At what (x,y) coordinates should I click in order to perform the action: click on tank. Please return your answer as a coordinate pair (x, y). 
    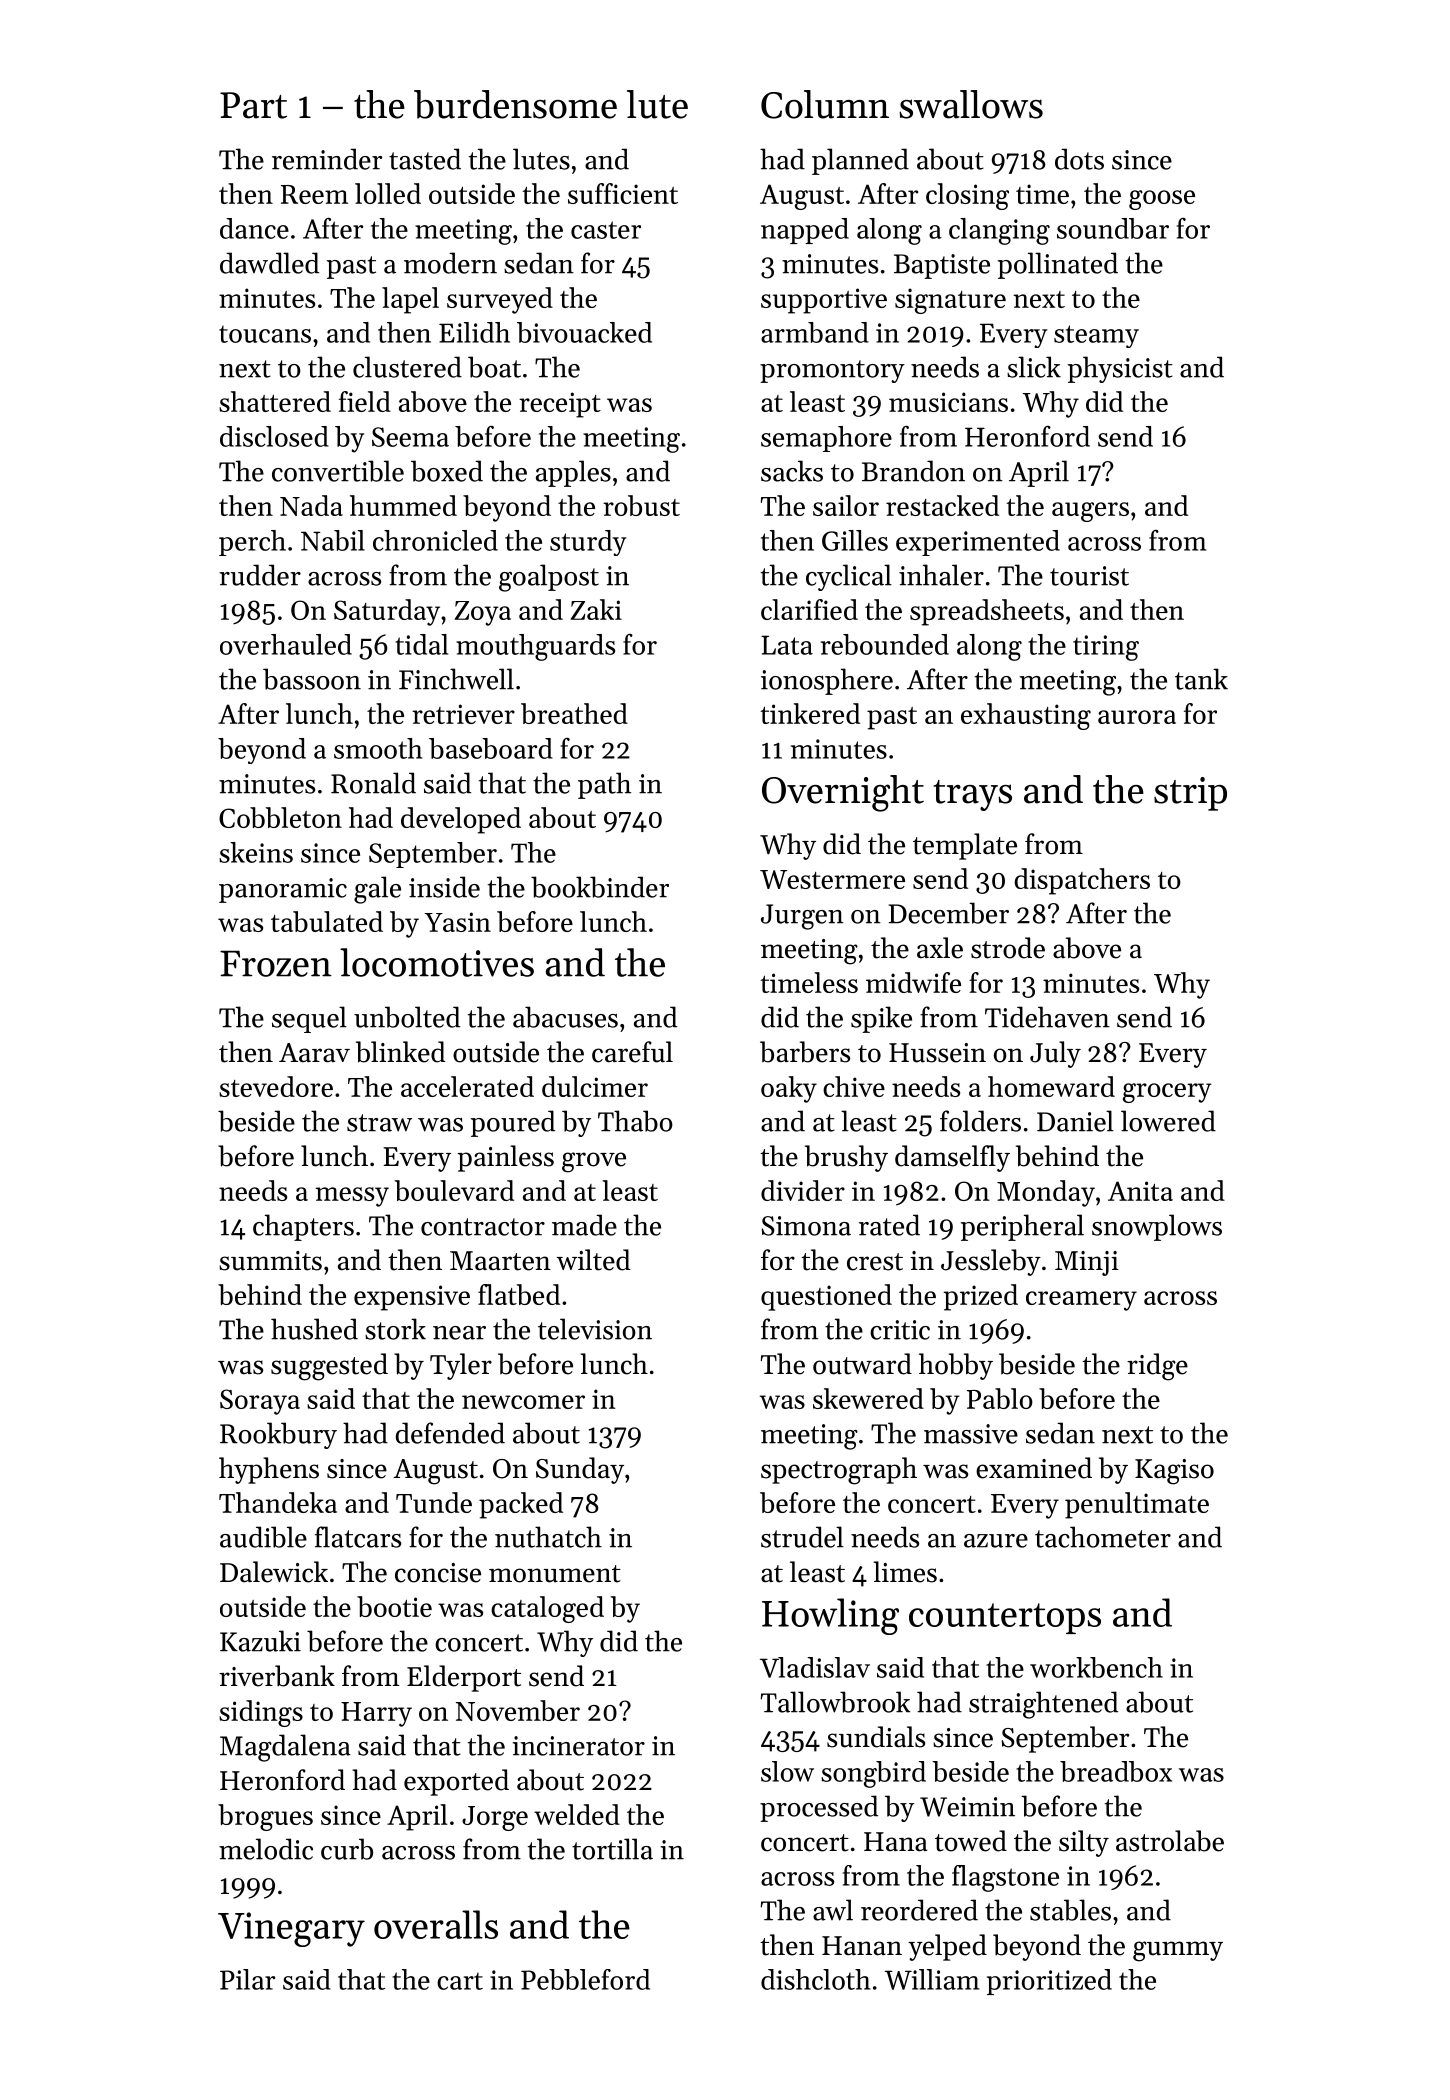
    Looking at the image, I should click on (1201, 679).
